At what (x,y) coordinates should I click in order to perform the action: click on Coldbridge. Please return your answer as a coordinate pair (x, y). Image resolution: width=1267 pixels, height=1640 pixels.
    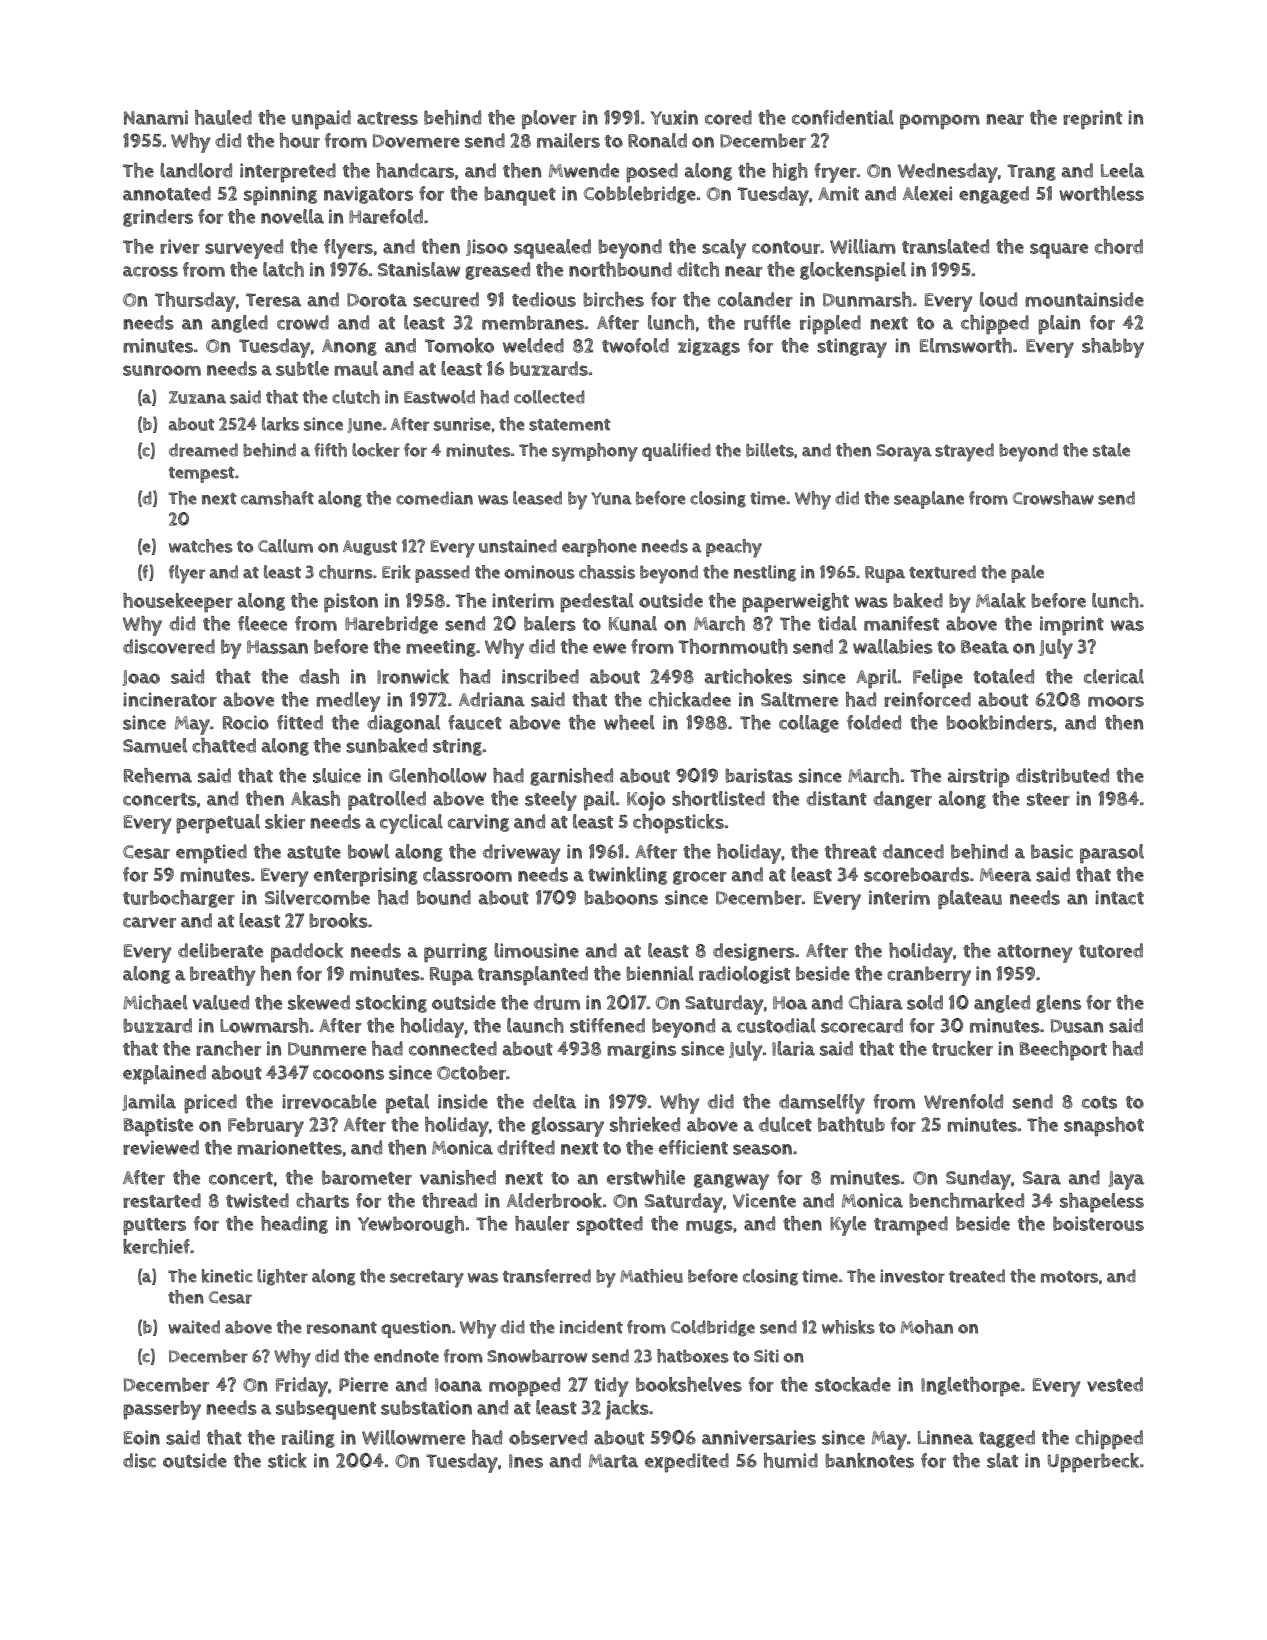
    Looking at the image, I should click on (713, 1328).
